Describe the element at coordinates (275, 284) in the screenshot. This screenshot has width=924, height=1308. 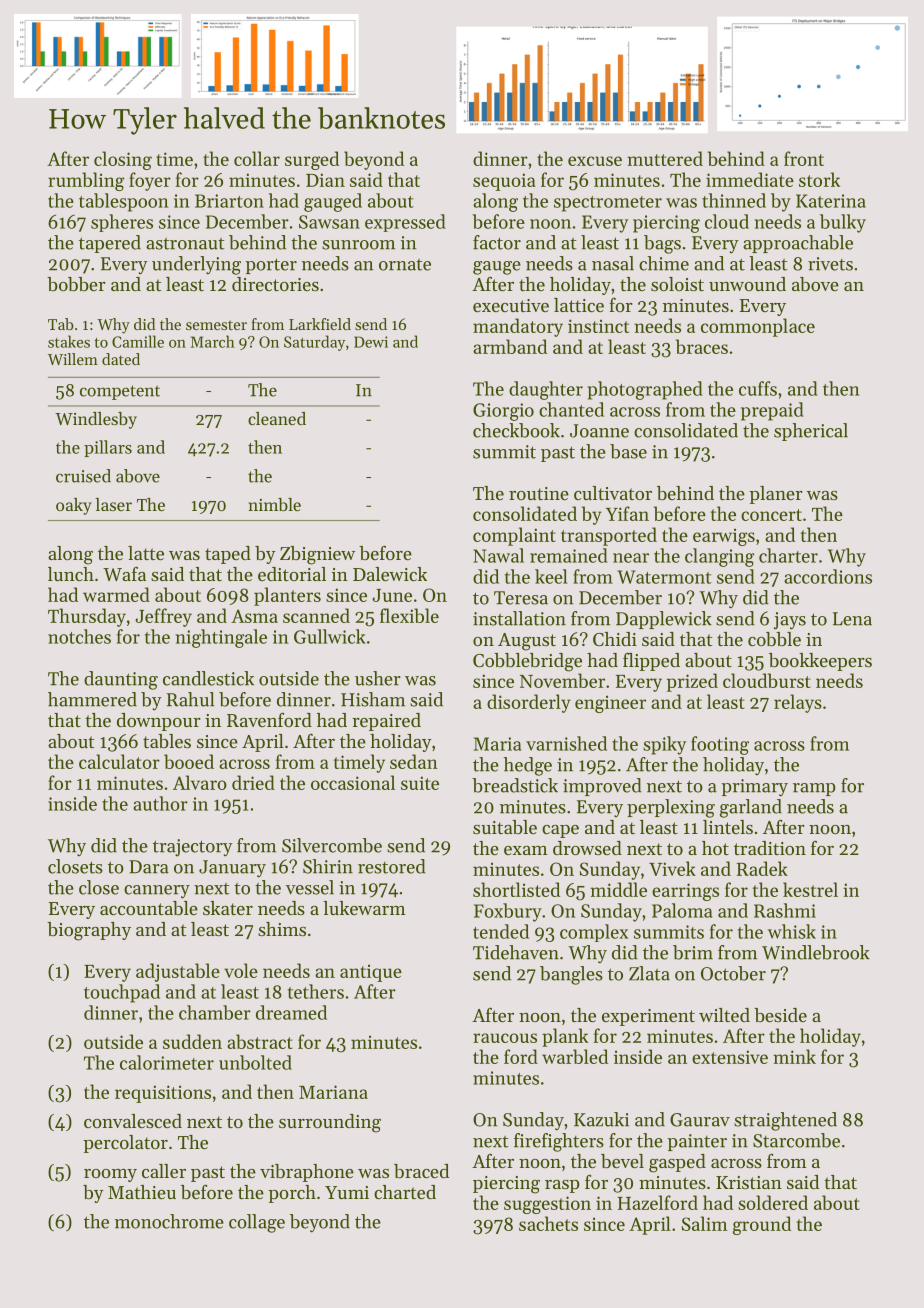
I see `directories` at that location.
